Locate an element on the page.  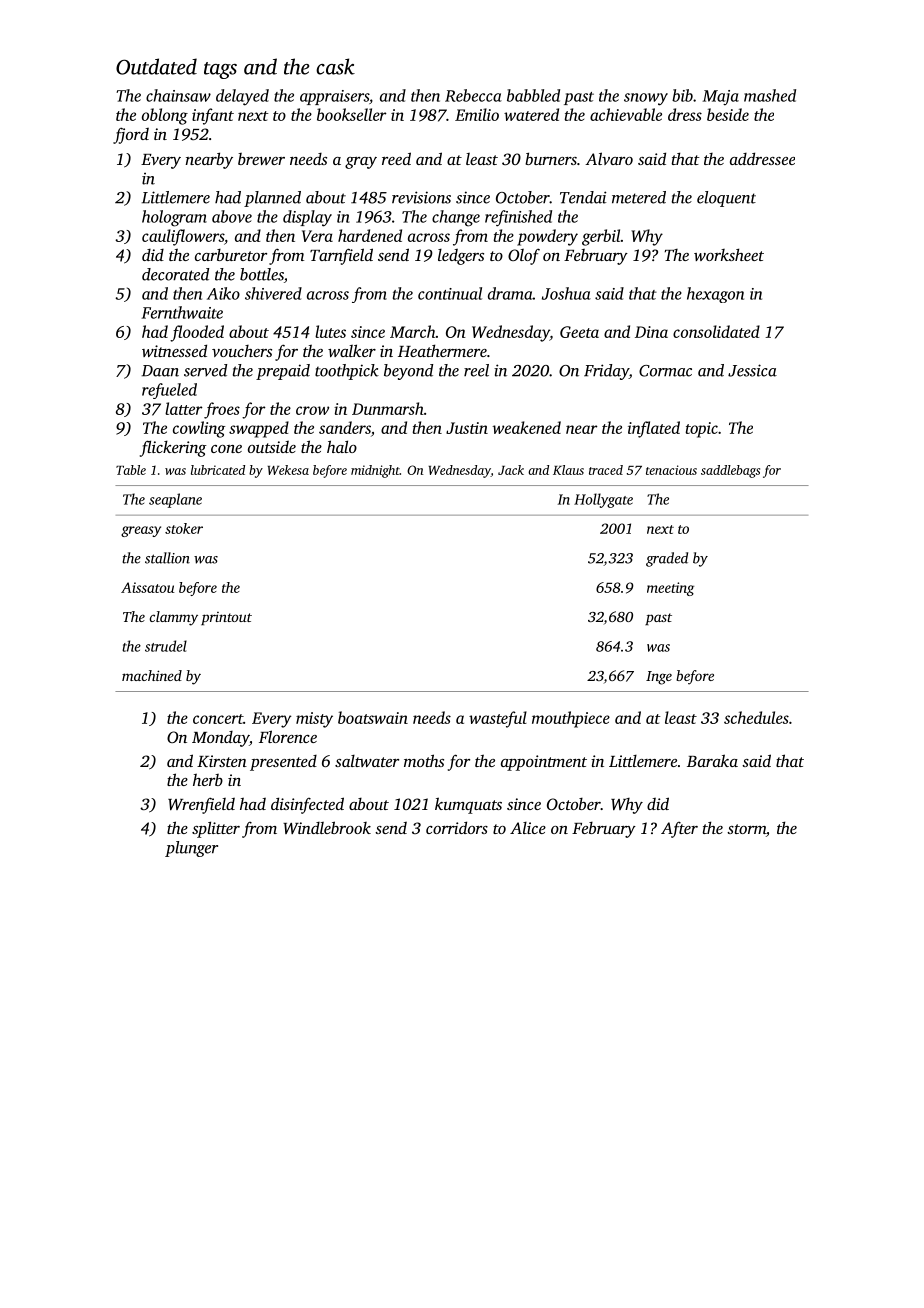
Wrenfield is located at coordinates (201, 805).
